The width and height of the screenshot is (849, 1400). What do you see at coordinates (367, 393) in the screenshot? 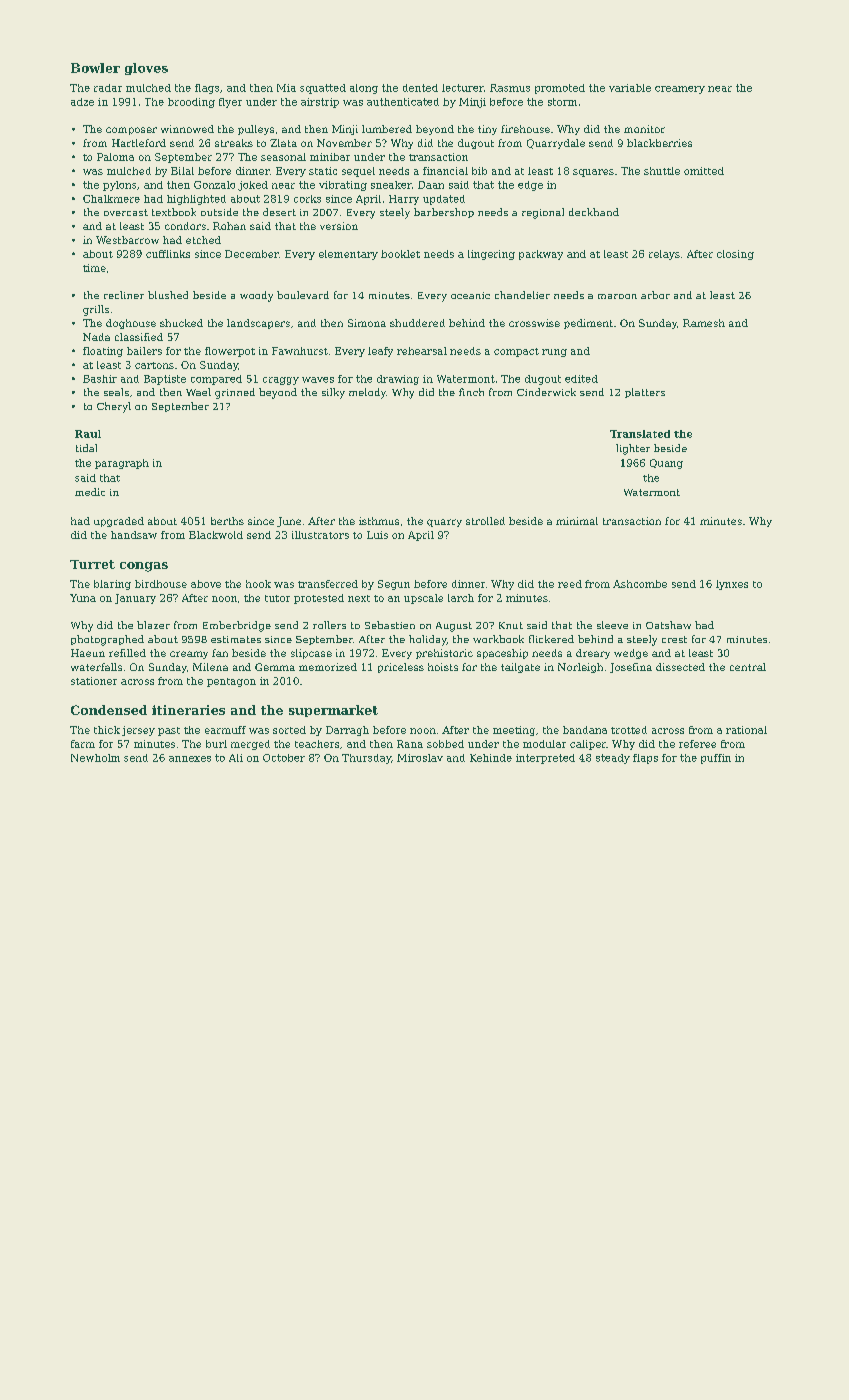
I see `melody` at bounding box center [367, 393].
